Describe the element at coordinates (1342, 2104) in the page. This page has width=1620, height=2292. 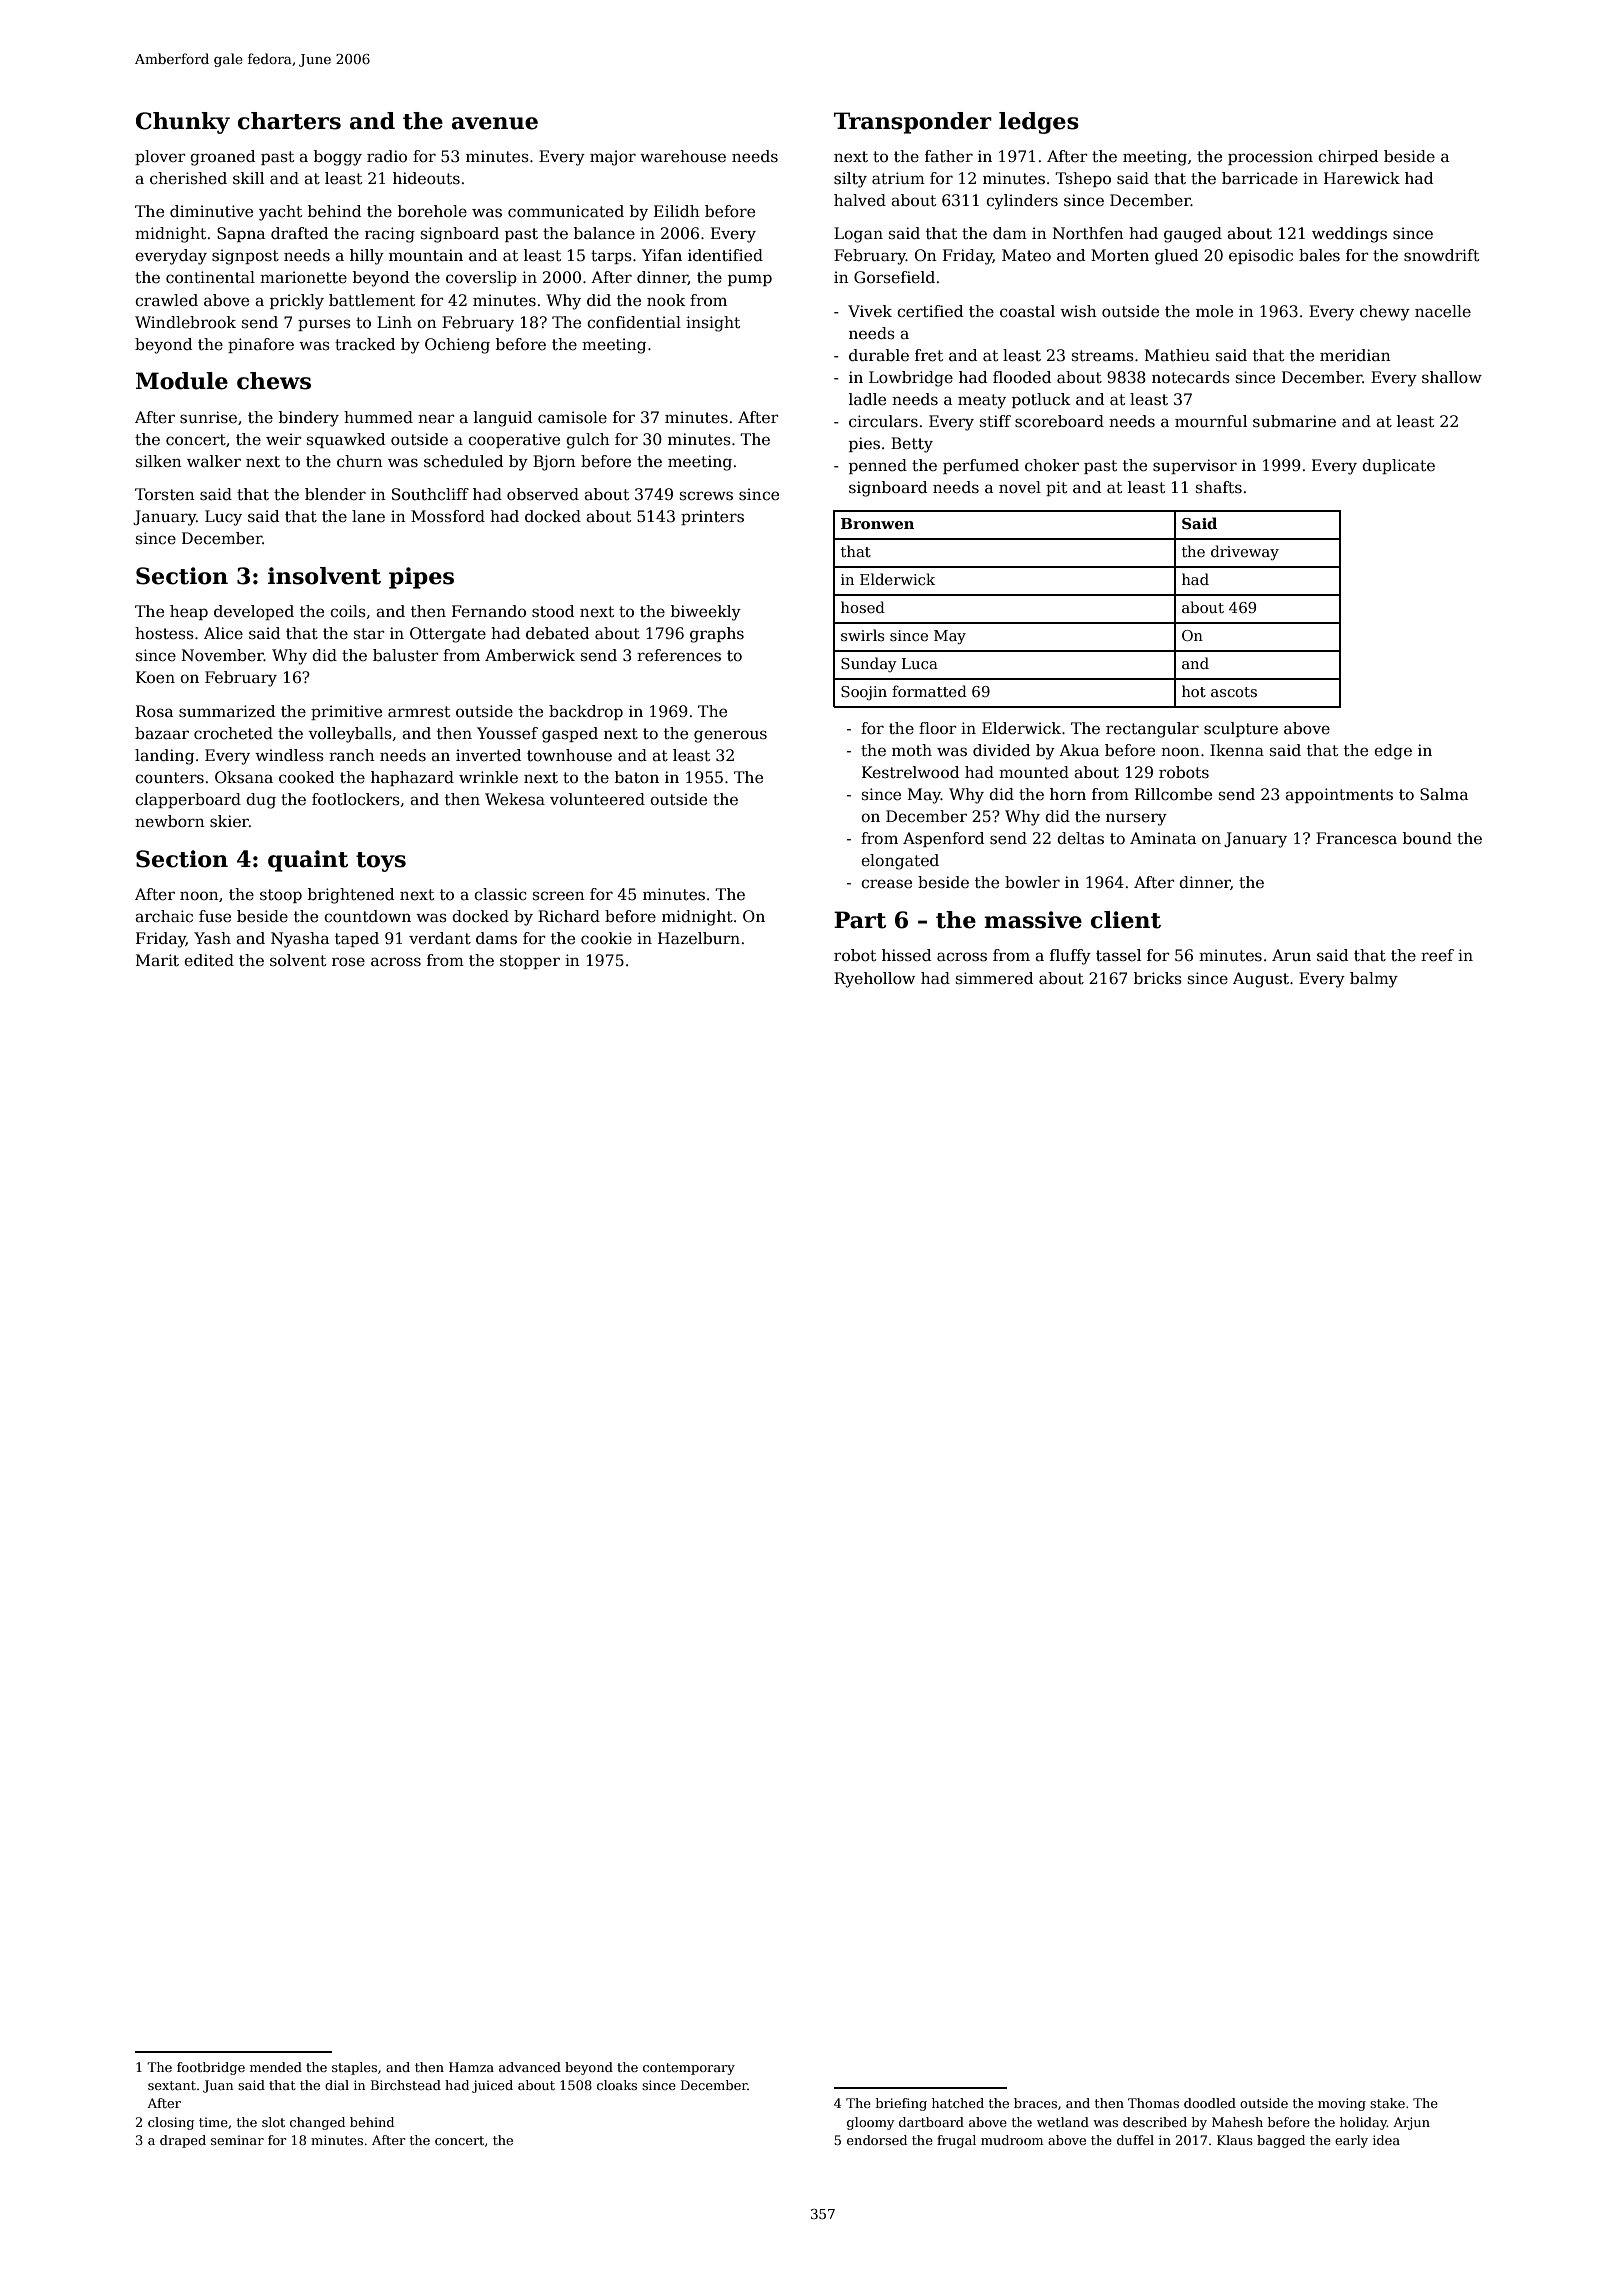
I see `moving` at that location.
